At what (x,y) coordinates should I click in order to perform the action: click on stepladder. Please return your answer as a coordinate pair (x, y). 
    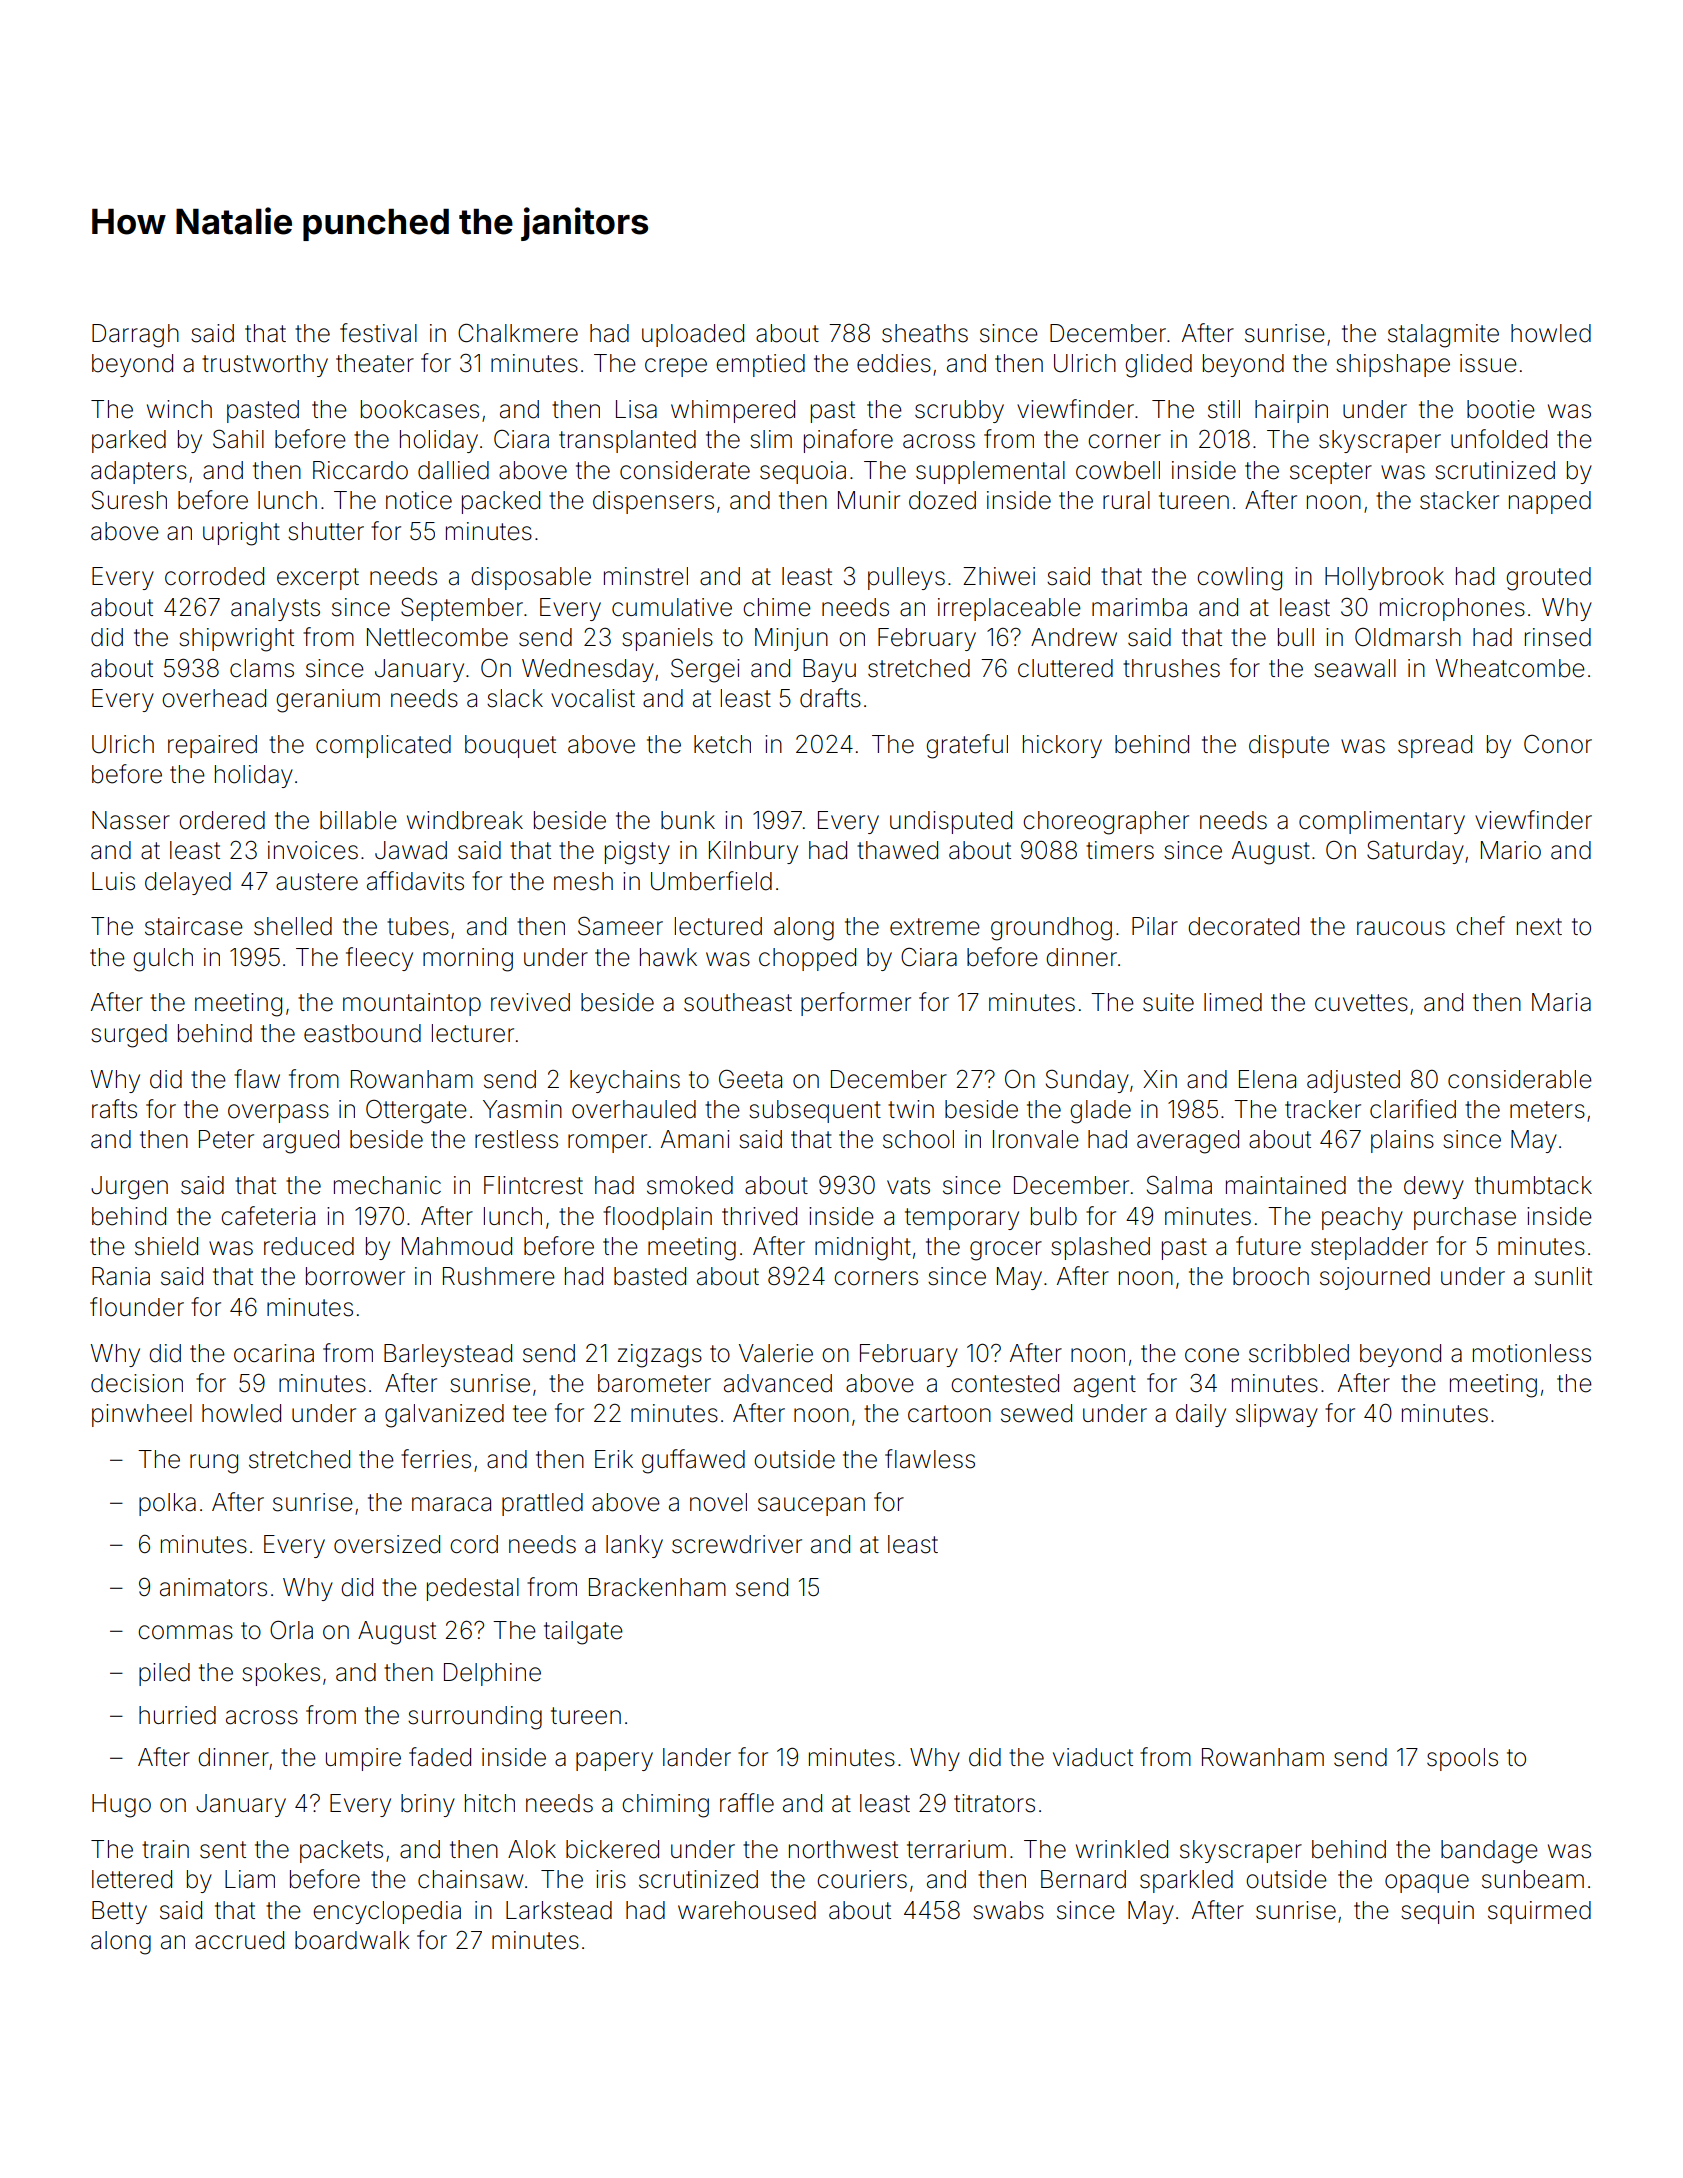
    Looking at the image, I should click on (1369, 1248).
